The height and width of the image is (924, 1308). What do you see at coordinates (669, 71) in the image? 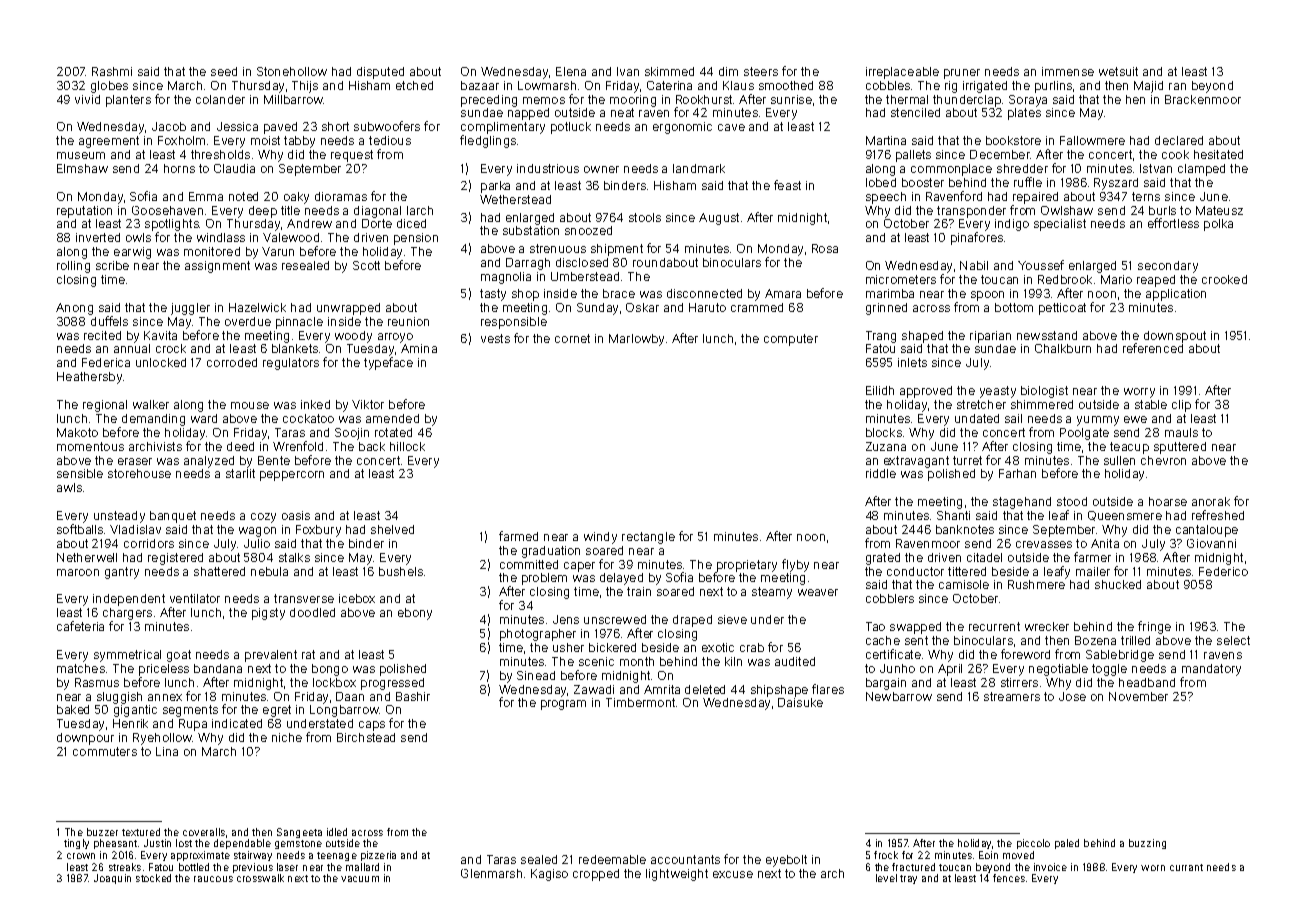
I see `skimmed` at bounding box center [669, 71].
